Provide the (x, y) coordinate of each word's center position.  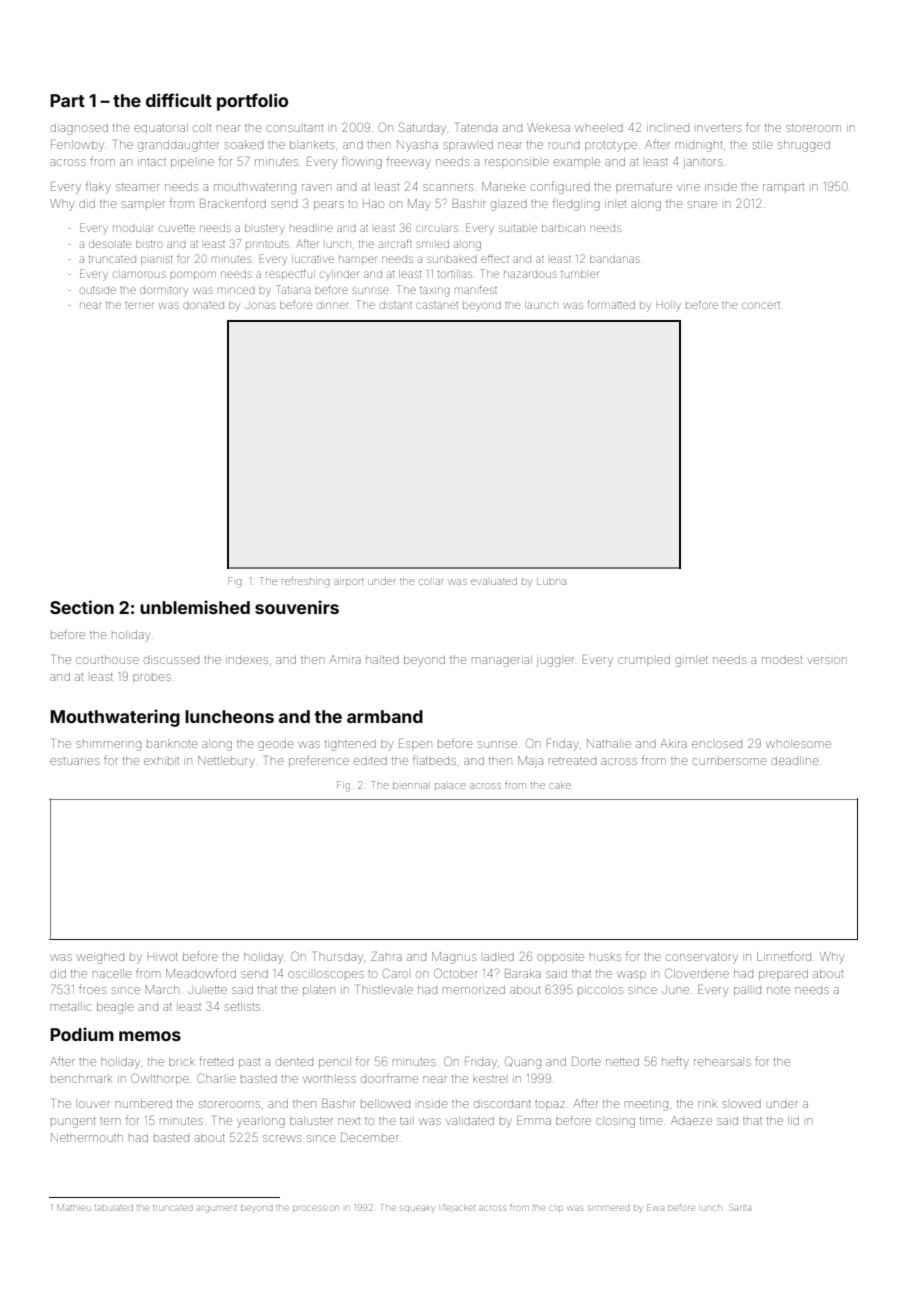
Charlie (216, 1078)
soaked (244, 144)
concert (761, 305)
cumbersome (729, 761)
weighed (100, 959)
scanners (448, 187)
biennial (411, 785)
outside (98, 290)
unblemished (195, 607)
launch (541, 305)
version (827, 660)
